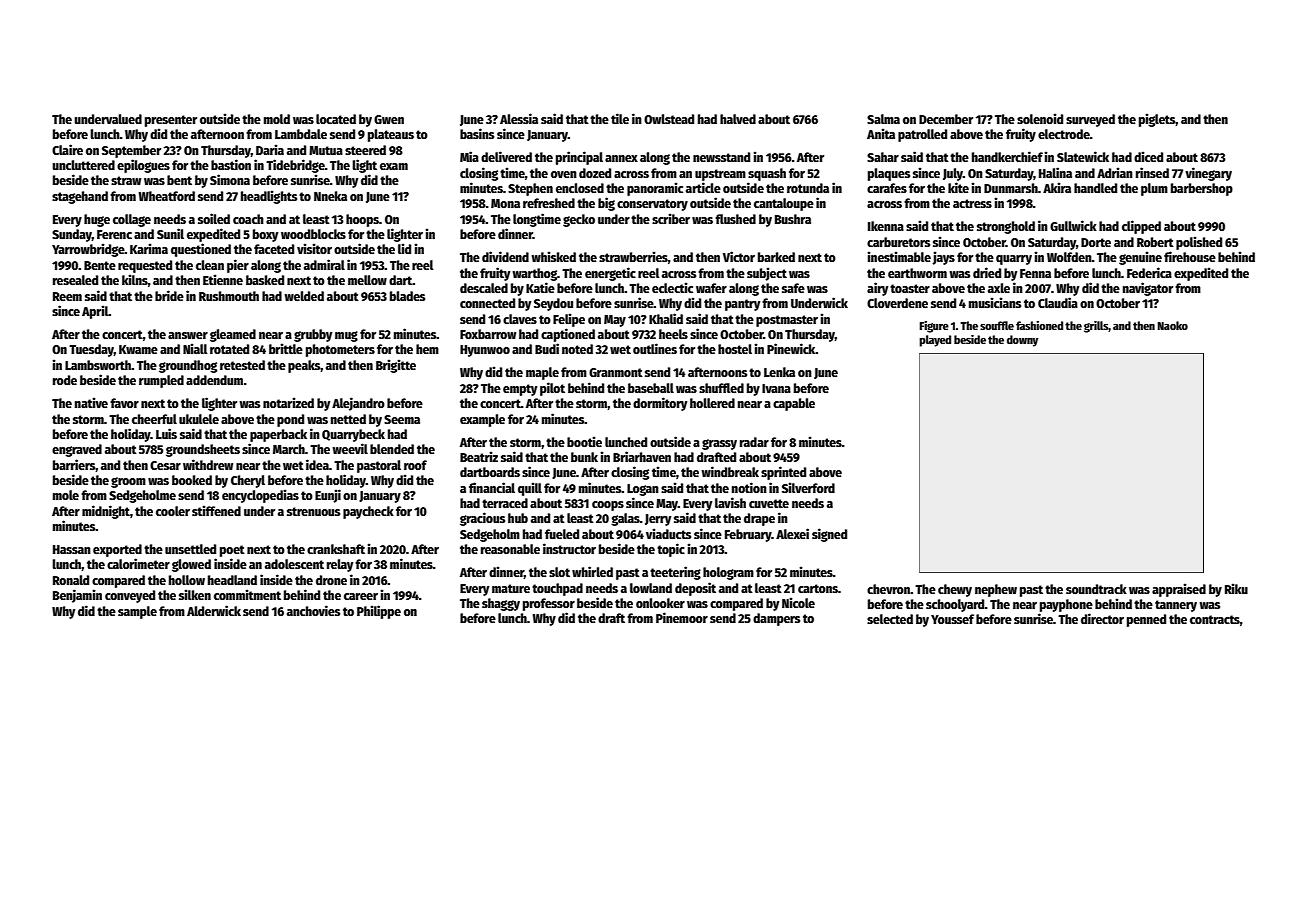  I want to click on Hassan, so click(72, 549).
